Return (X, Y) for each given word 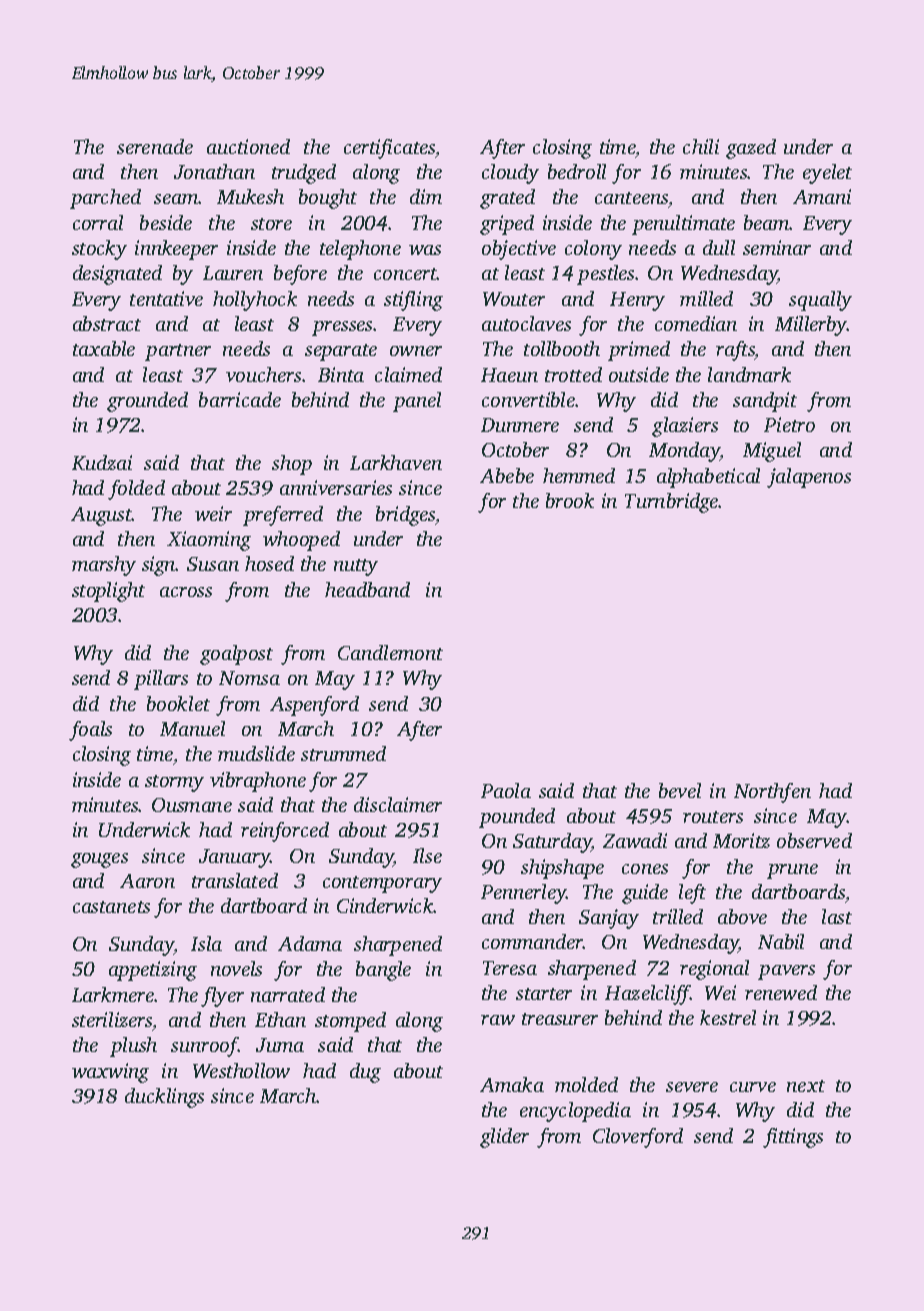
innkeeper (176, 250)
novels (236, 968)
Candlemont (390, 652)
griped (507, 225)
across (186, 592)
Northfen (772, 793)
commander (532, 941)
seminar (777, 247)
